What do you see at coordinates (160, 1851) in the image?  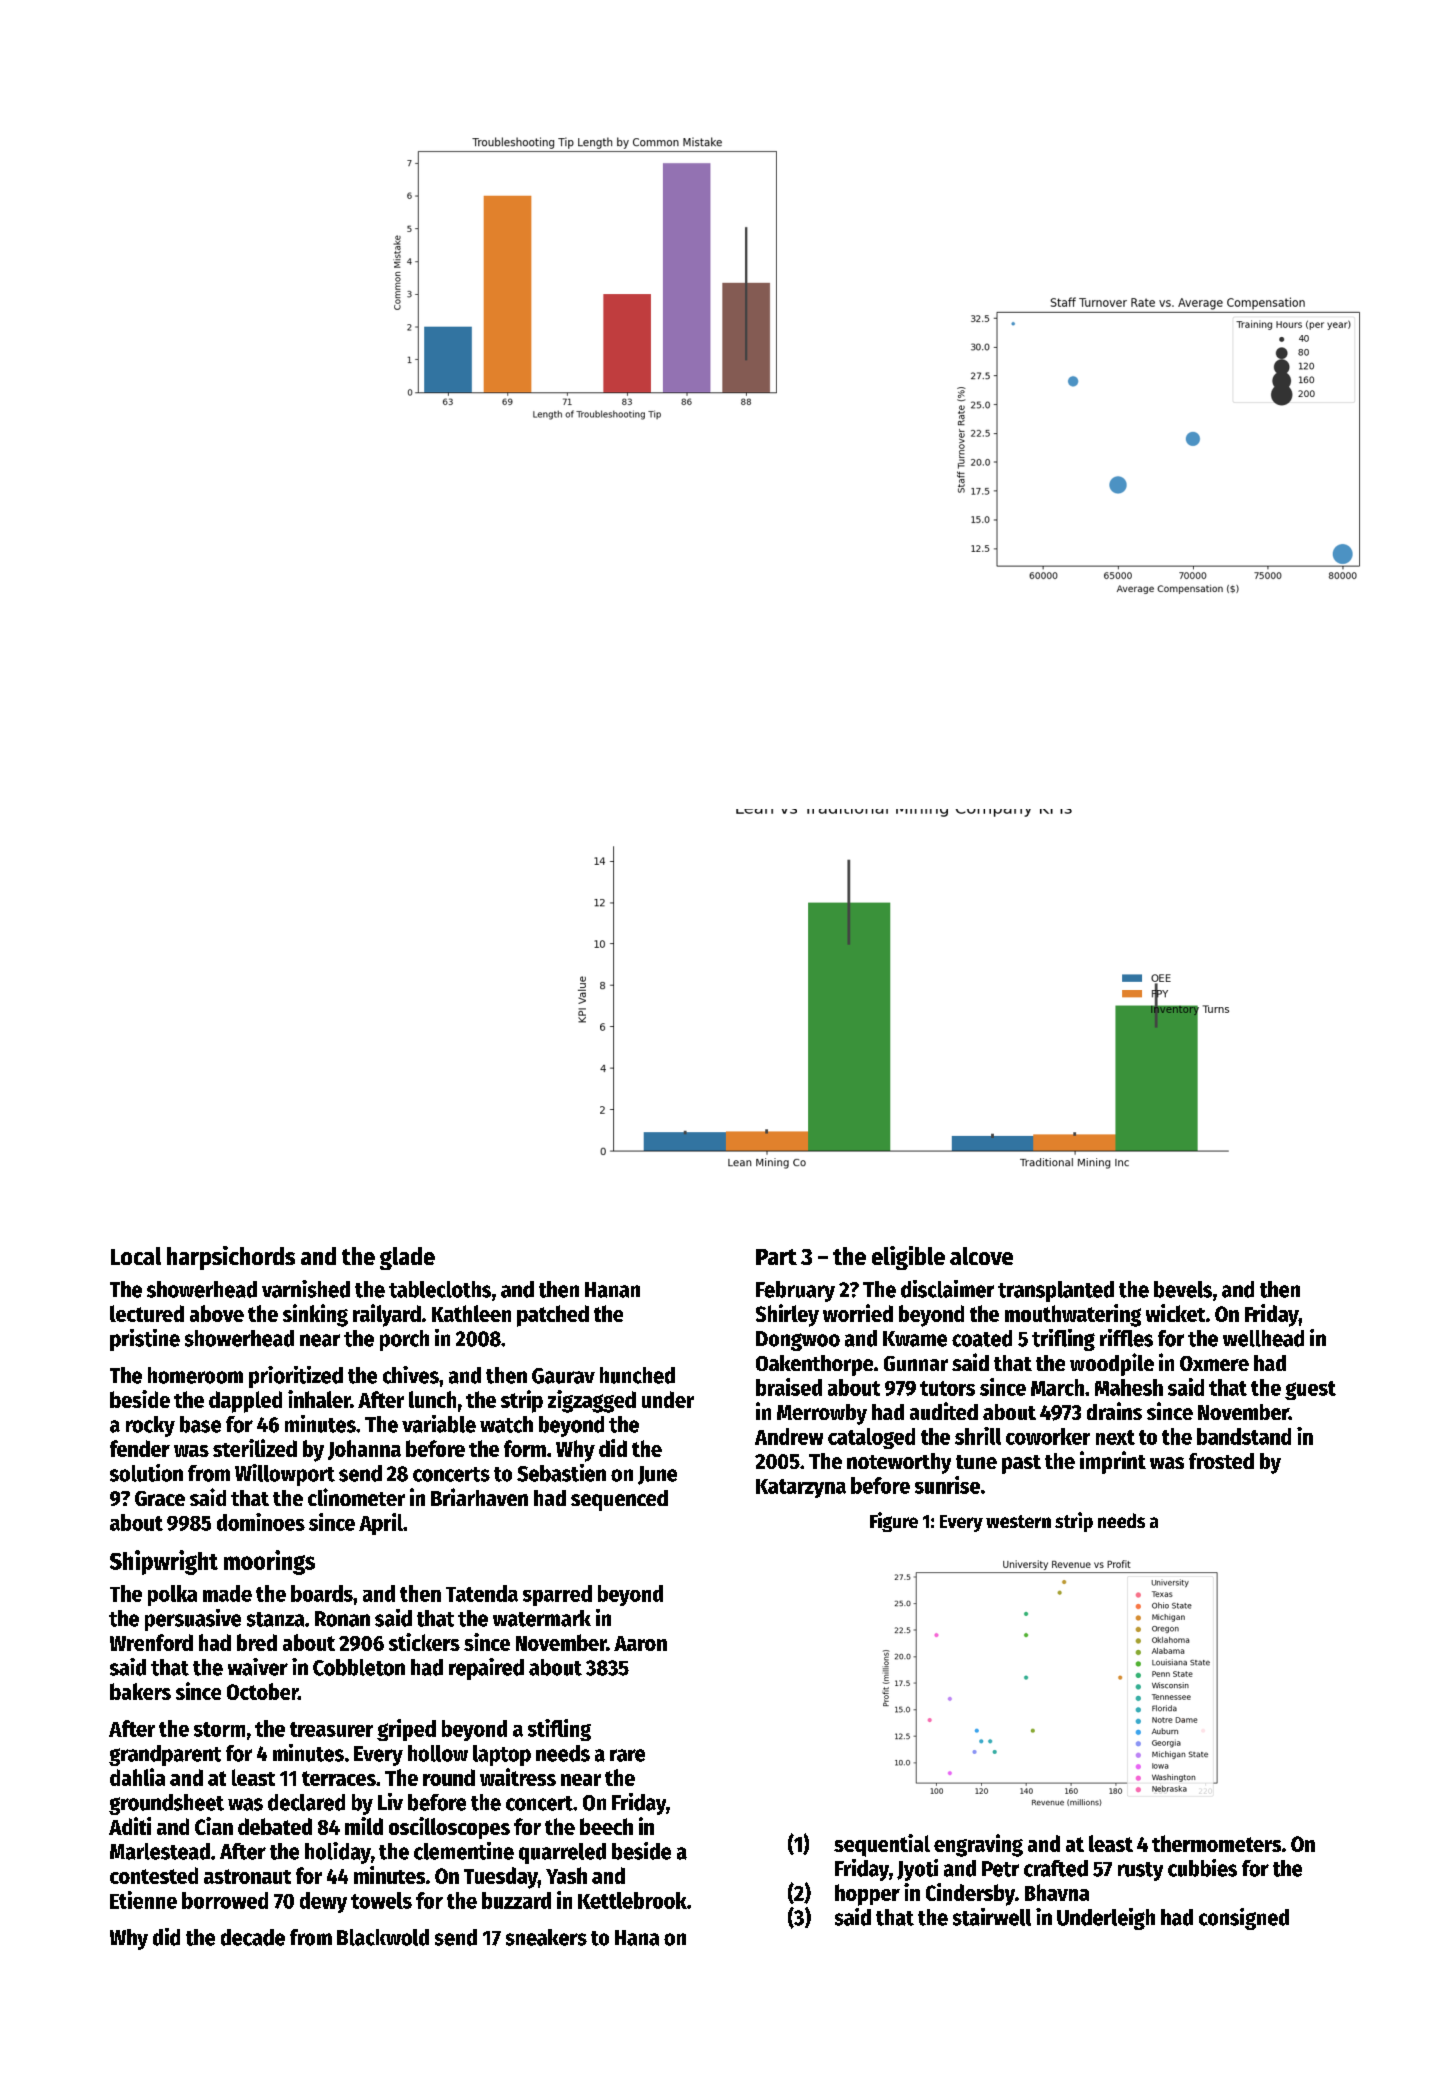 I see `Marlestead` at bounding box center [160, 1851].
